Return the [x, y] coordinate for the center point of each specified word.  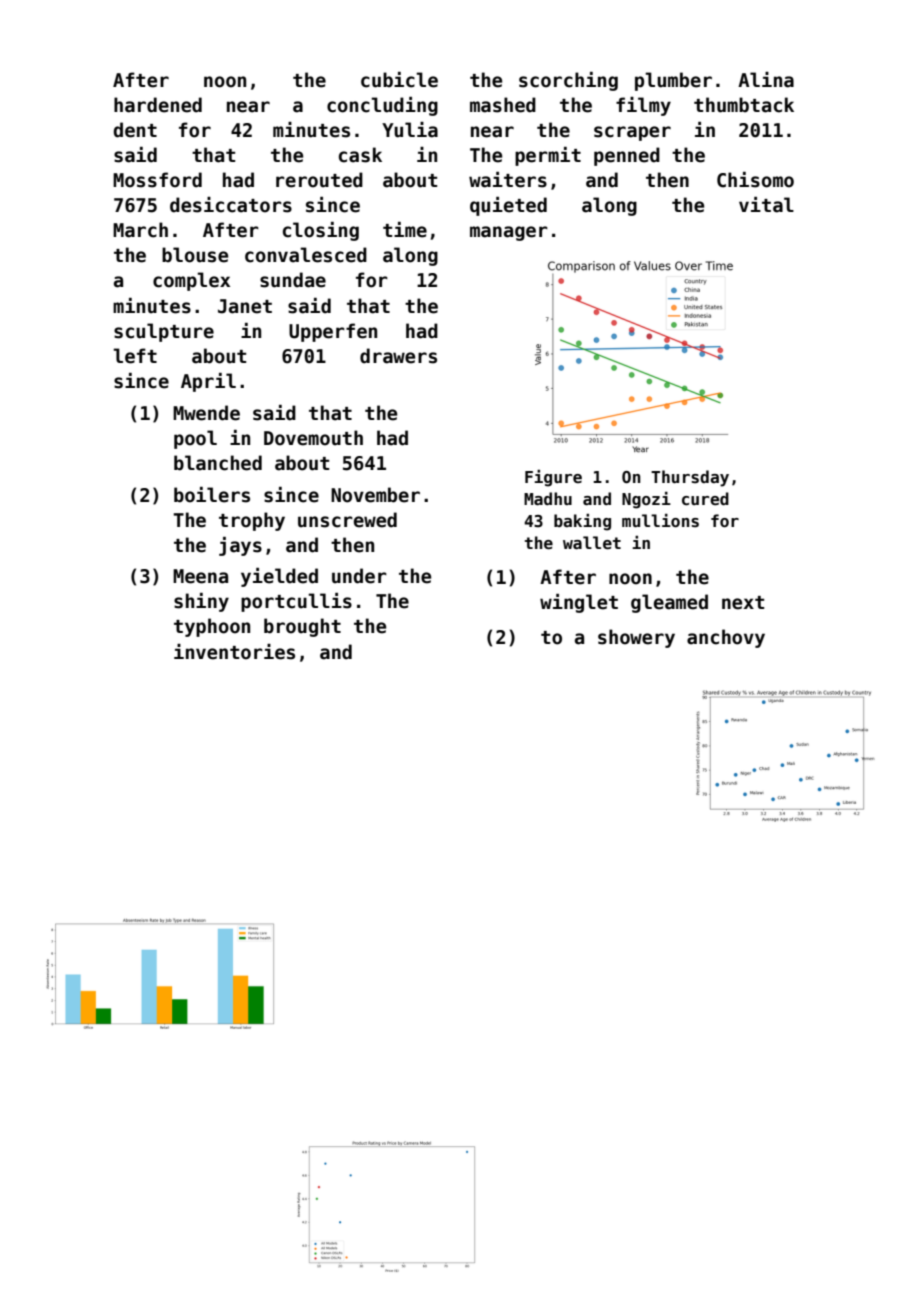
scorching [568, 81]
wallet [592, 543]
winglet [579, 603]
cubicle [399, 80]
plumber [673, 81]
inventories [234, 652]
